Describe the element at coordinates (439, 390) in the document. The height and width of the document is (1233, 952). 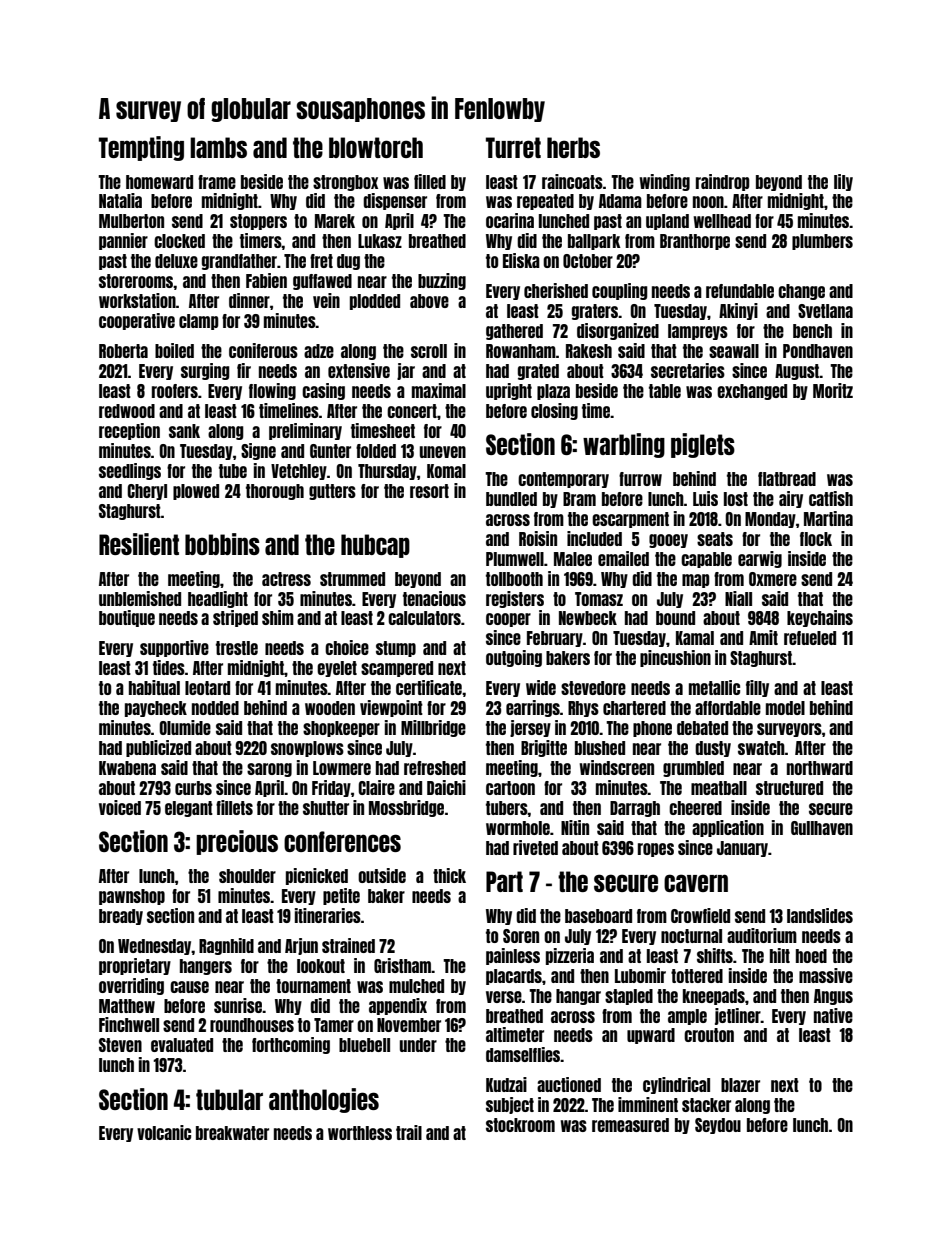
I see `maximal` at that location.
